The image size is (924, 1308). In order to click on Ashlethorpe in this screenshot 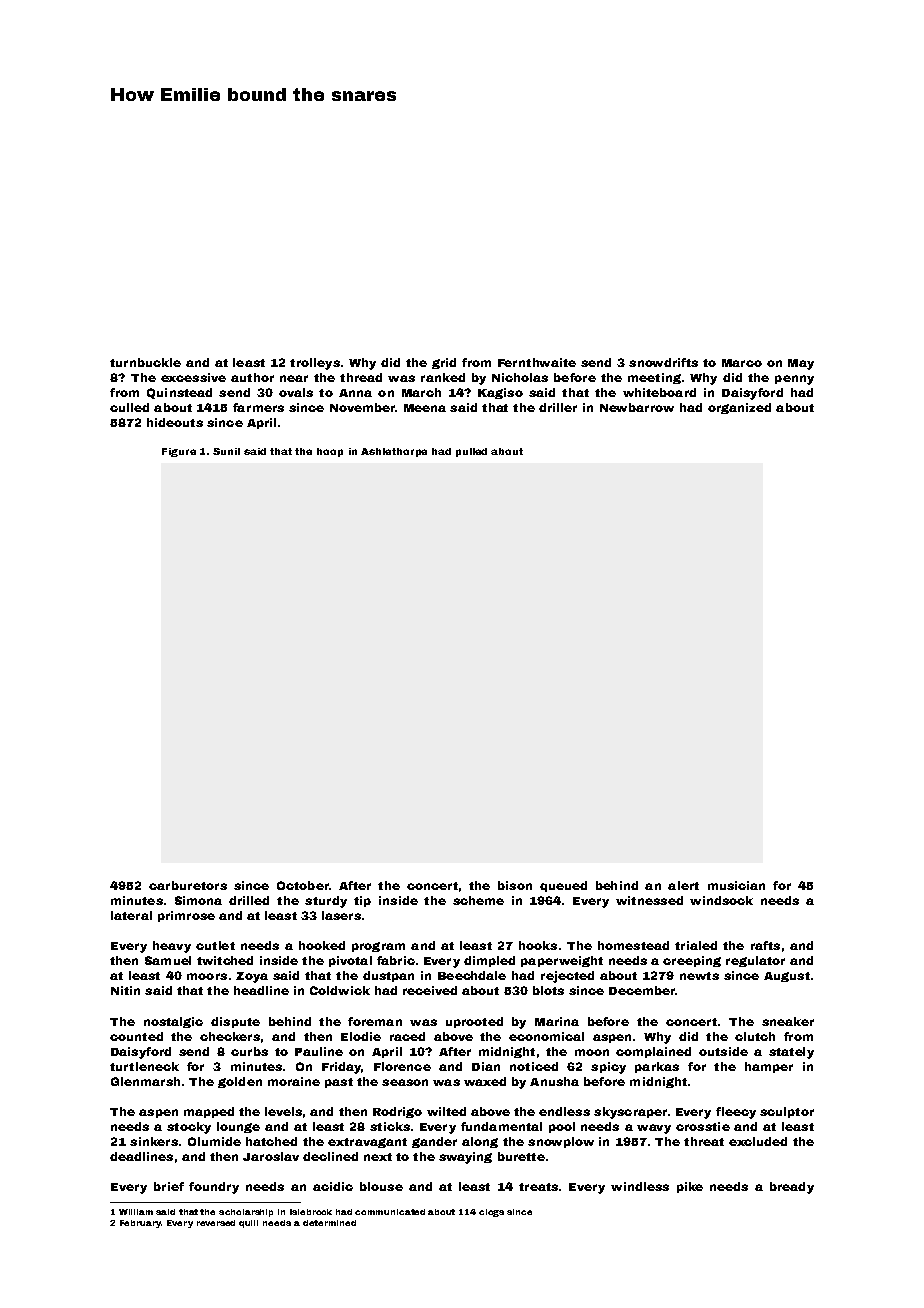, I will do `click(394, 452)`.
